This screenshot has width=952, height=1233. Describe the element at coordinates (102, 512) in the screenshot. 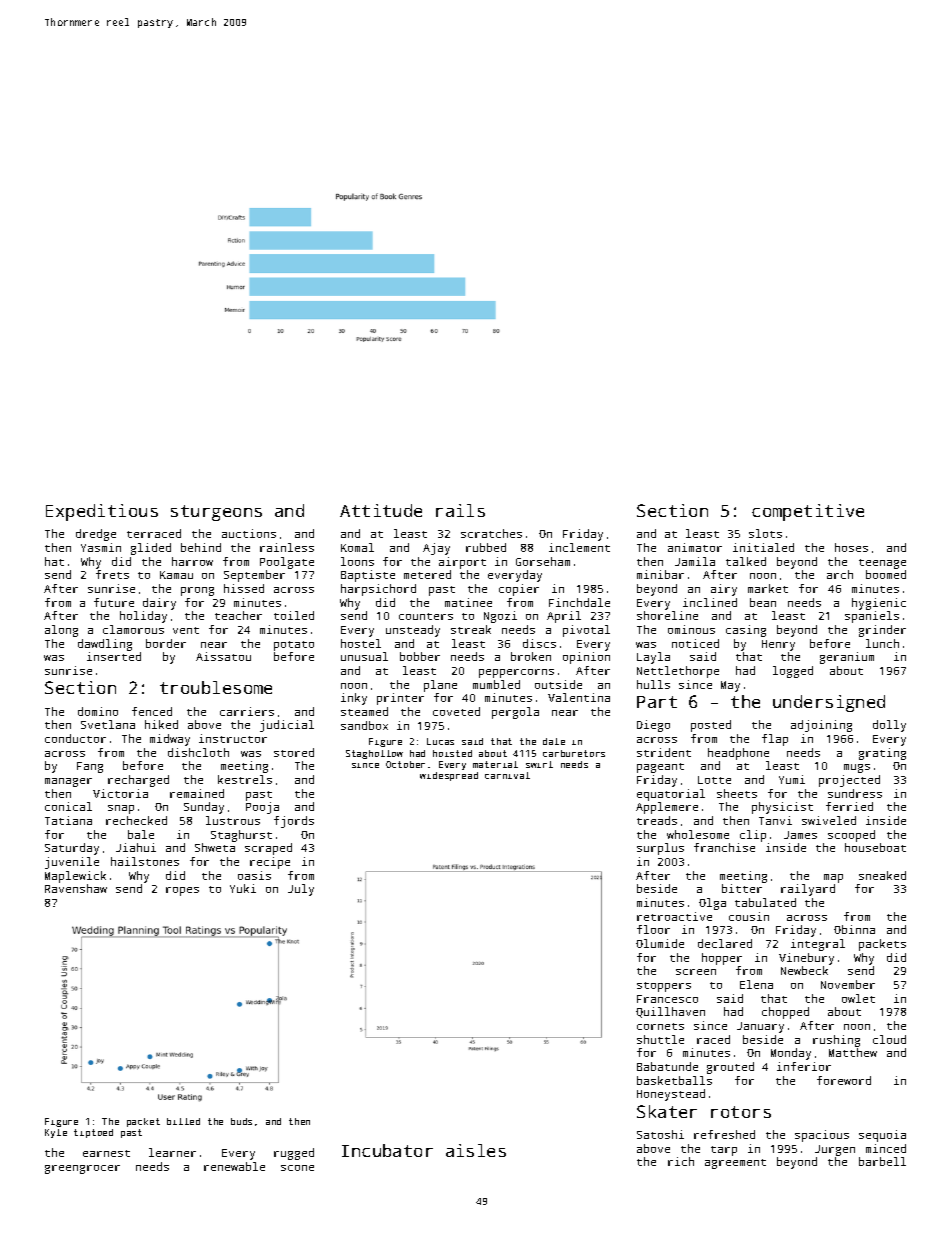

I see `Expeditious` at that location.
